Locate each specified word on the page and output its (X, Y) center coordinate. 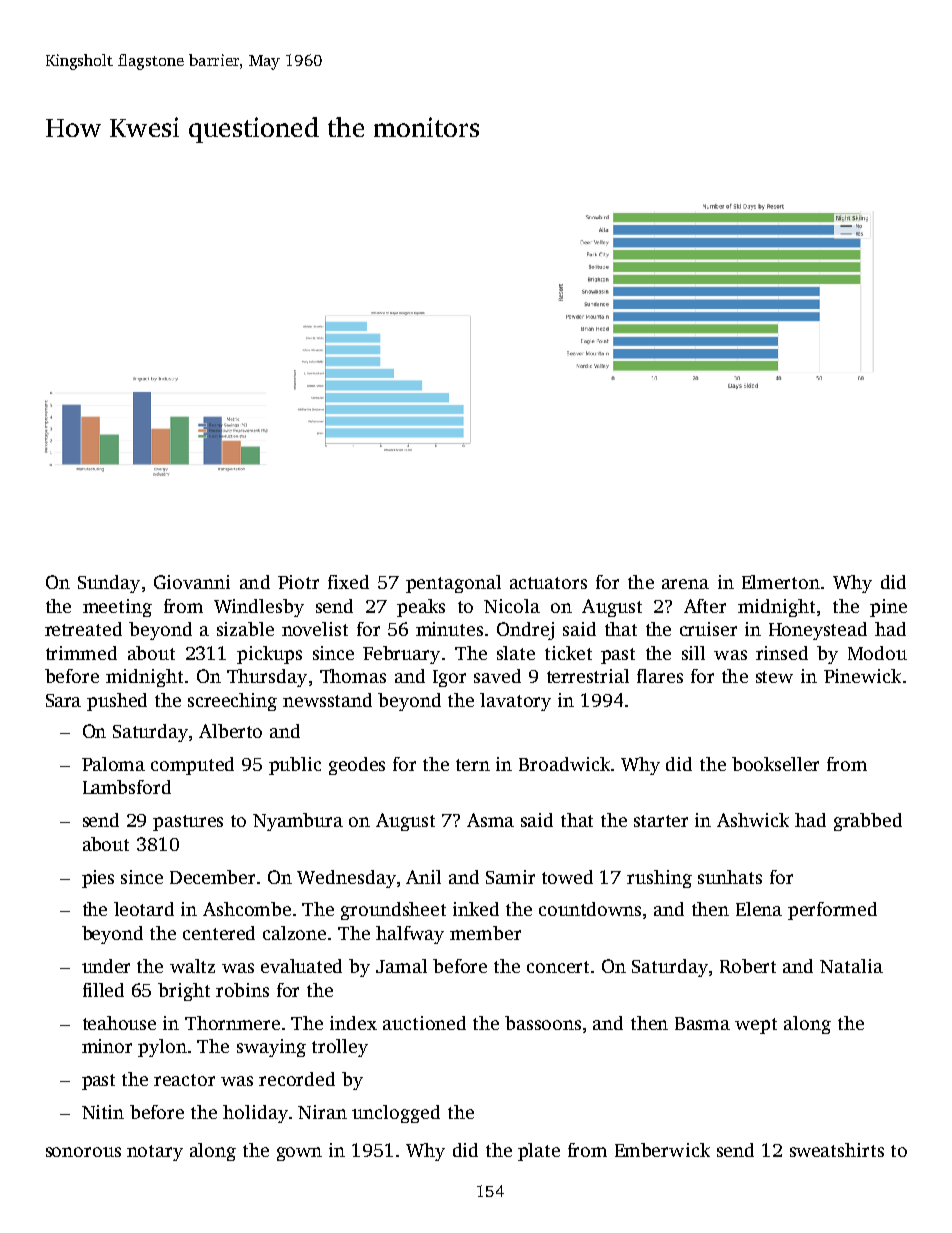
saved (497, 676)
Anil (423, 877)
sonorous (83, 1152)
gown (299, 1154)
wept (756, 1026)
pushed (117, 702)
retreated (83, 629)
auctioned (424, 1023)
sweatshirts (837, 1150)
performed (832, 911)
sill (693, 653)
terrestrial (588, 676)
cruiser (708, 629)
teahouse (119, 1023)
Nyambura (298, 822)
